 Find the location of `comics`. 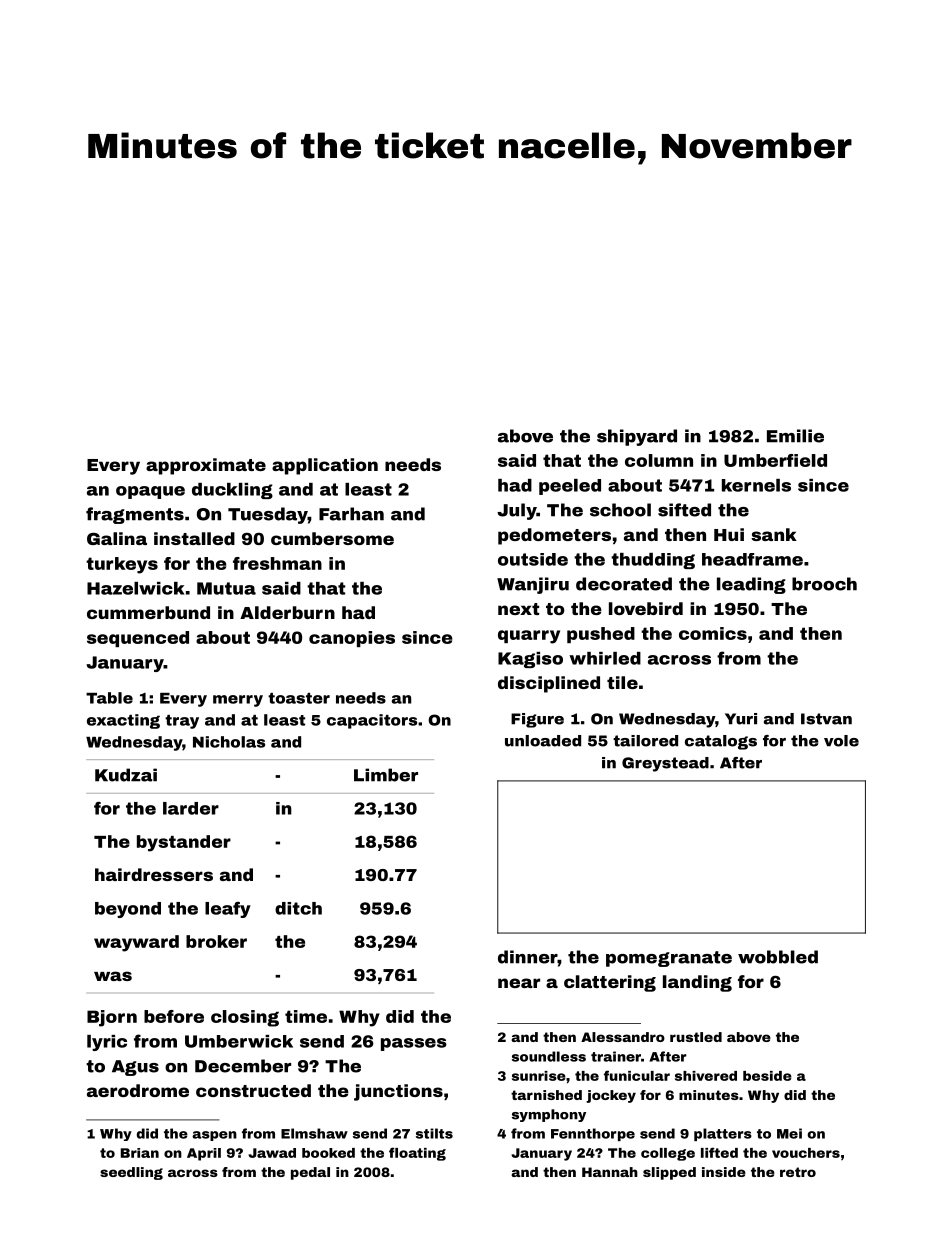

comics is located at coordinates (713, 633).
